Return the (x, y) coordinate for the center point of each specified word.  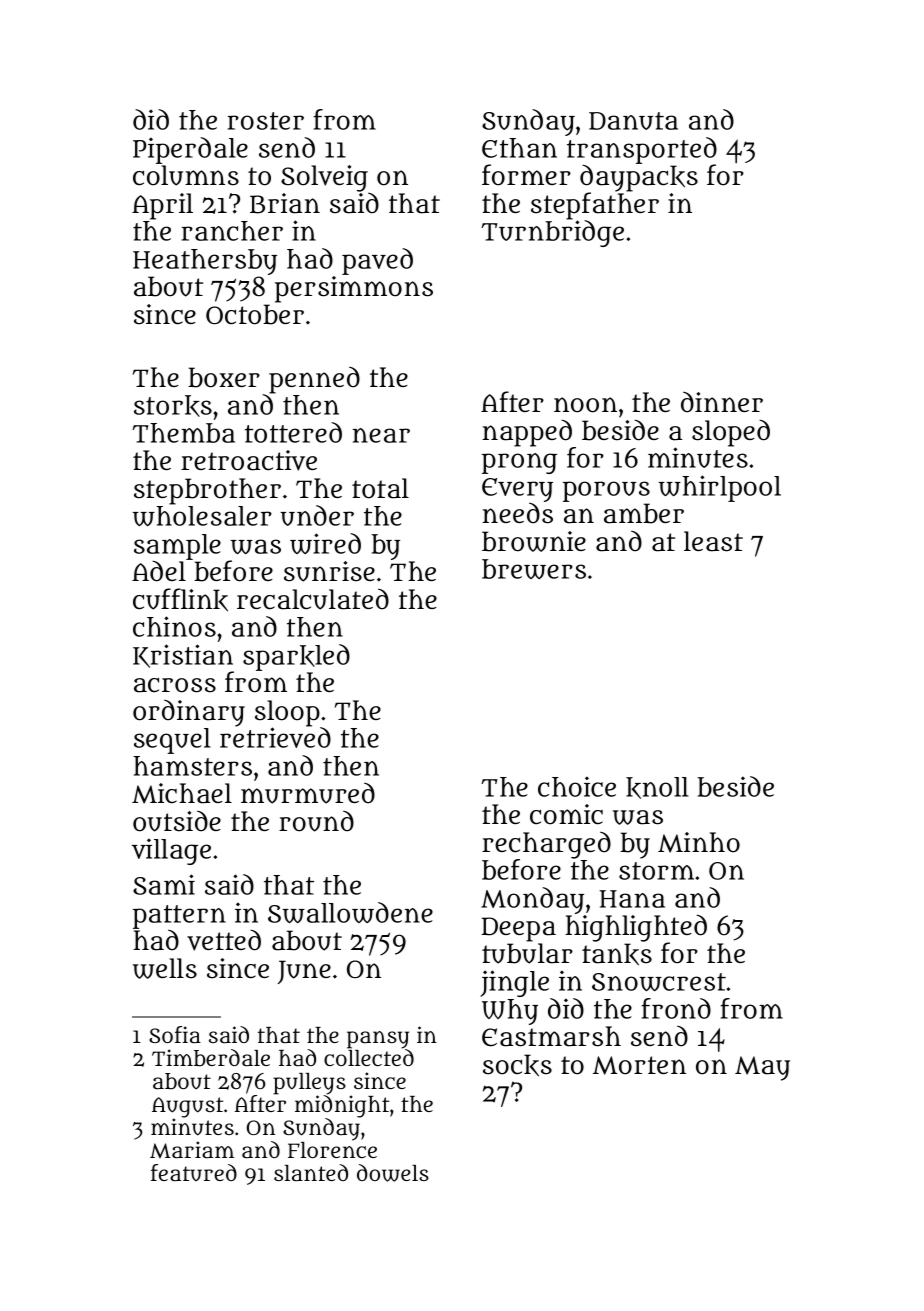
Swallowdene (350, 912)
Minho (699, 842)
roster (266, 121)
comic (566, 814)
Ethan (519, 148)
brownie (534, 541)
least (713, 541)
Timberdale (211, 1058)
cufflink (180, 600)
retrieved (275, 737)
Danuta (633, 121)
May (762, 1068)
